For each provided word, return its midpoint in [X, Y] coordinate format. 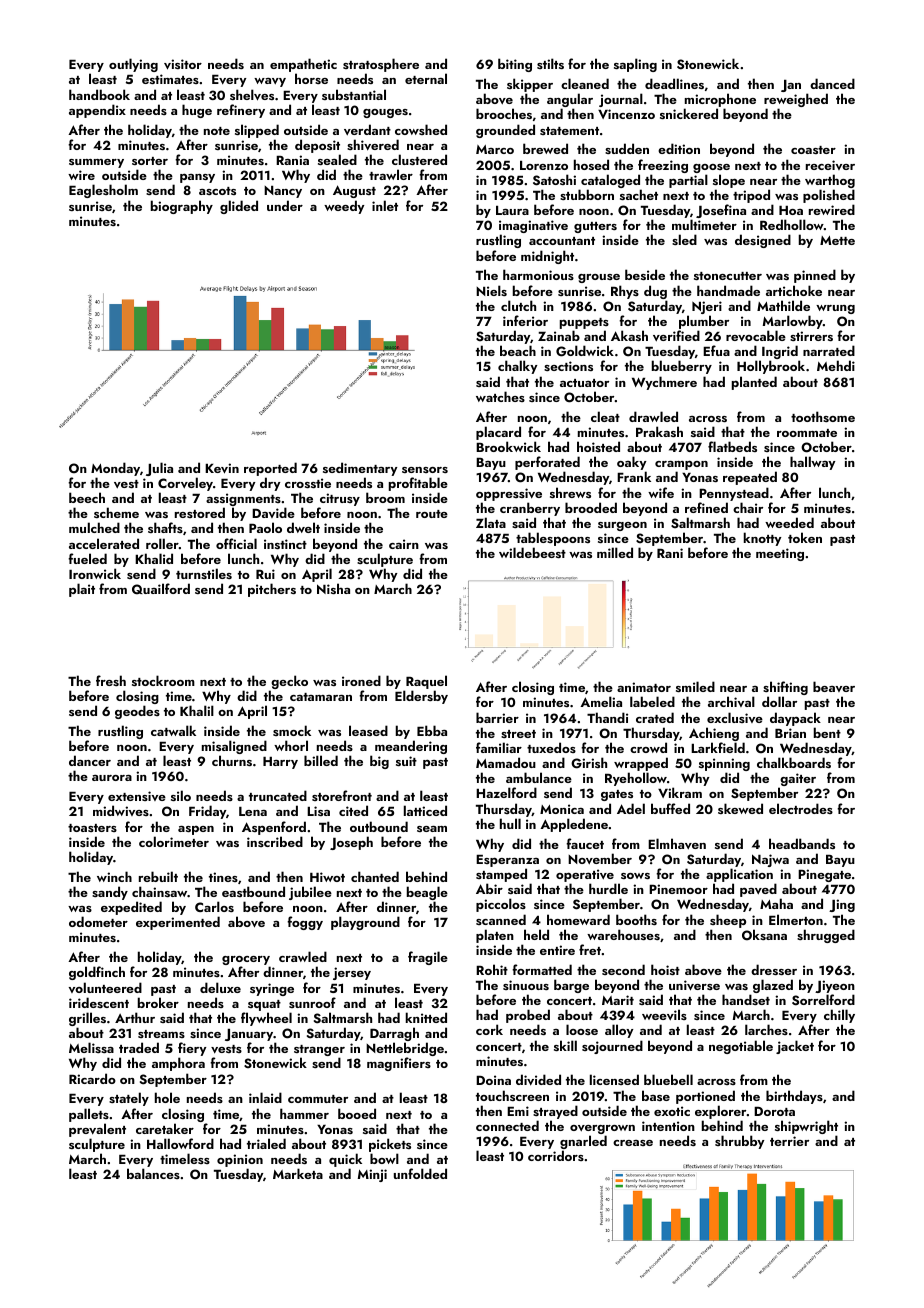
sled [684, 239]
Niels [491, 290]
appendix [97, 111]
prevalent [97, 1130]
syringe [272, 989]
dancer [90, 760]
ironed [361, 680]
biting [515, 65]
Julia [159, 469]
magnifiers [399, 1064]
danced [832, 83]
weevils [664, 1014]
